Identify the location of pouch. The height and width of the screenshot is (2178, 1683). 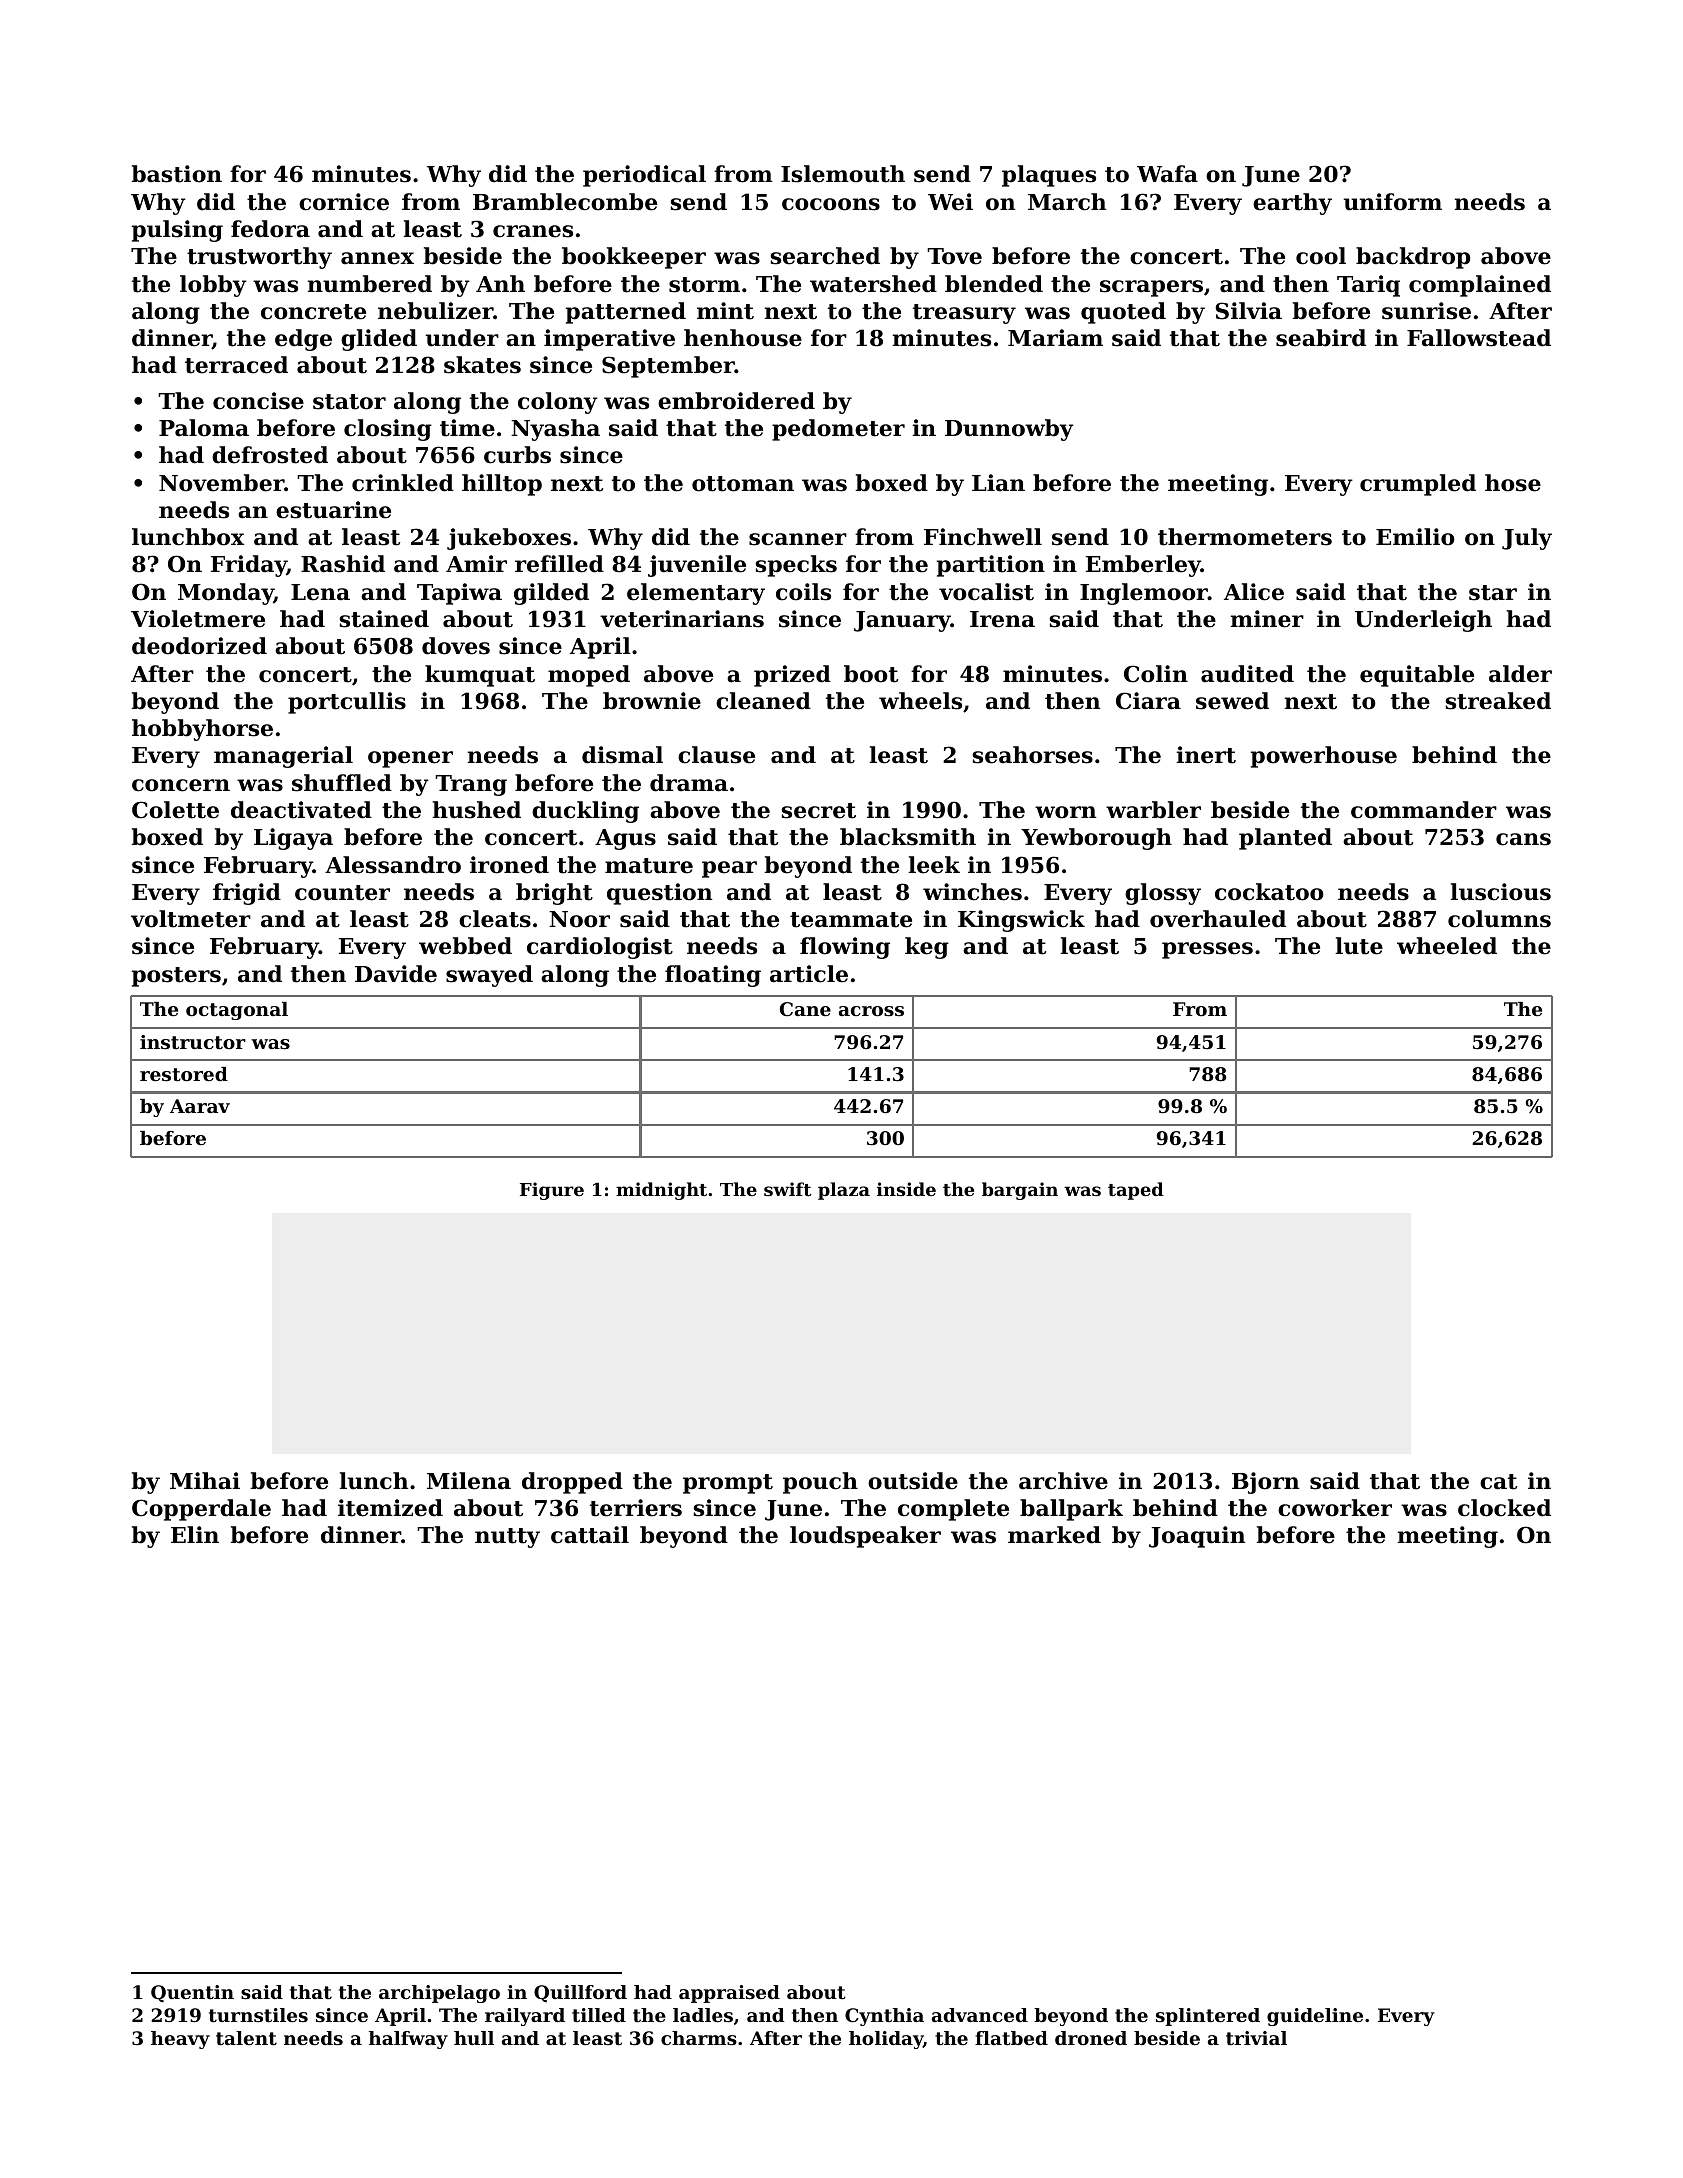
(820, 1483).
